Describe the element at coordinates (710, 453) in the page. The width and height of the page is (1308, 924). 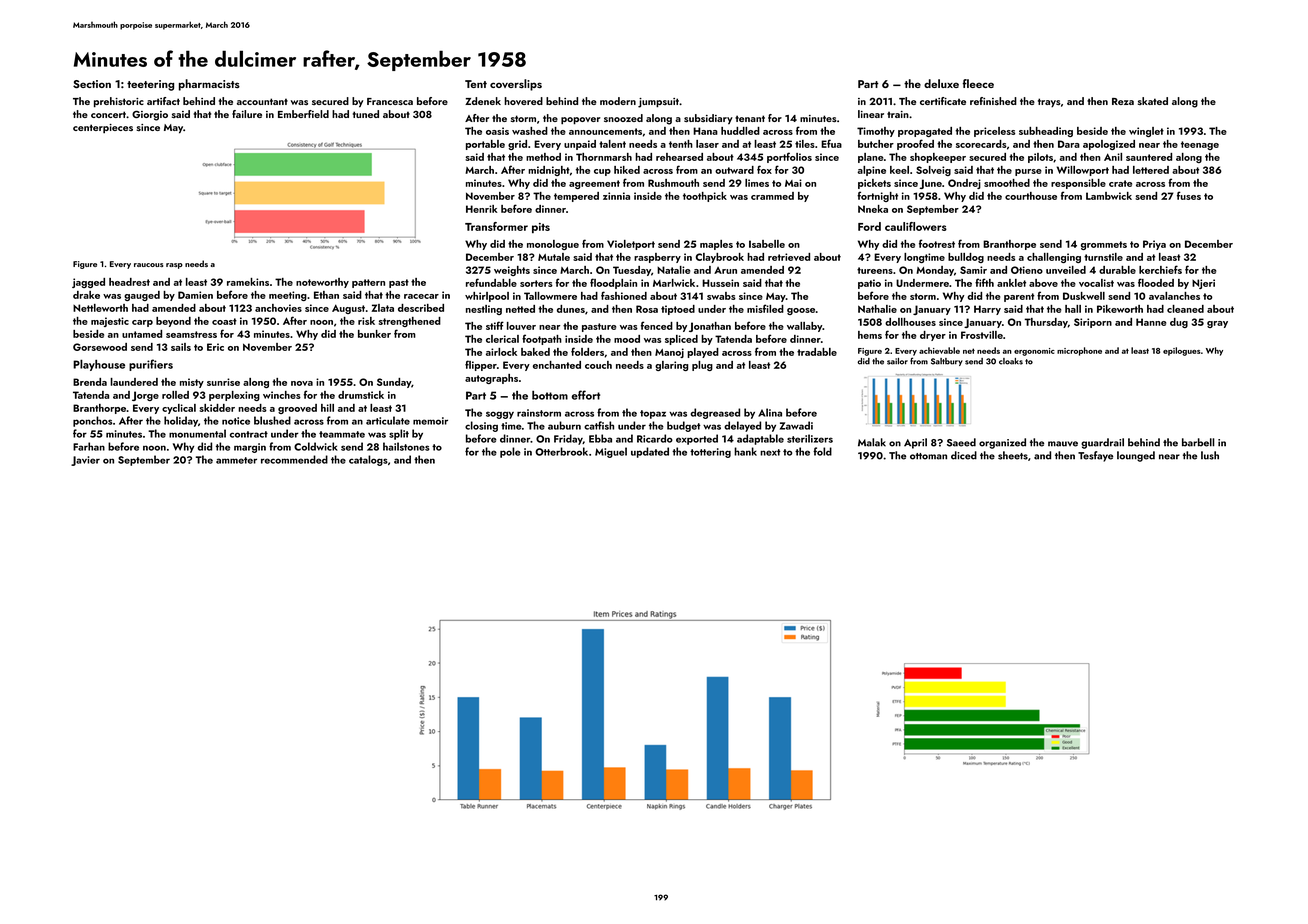
I see `tottering` at that location.
